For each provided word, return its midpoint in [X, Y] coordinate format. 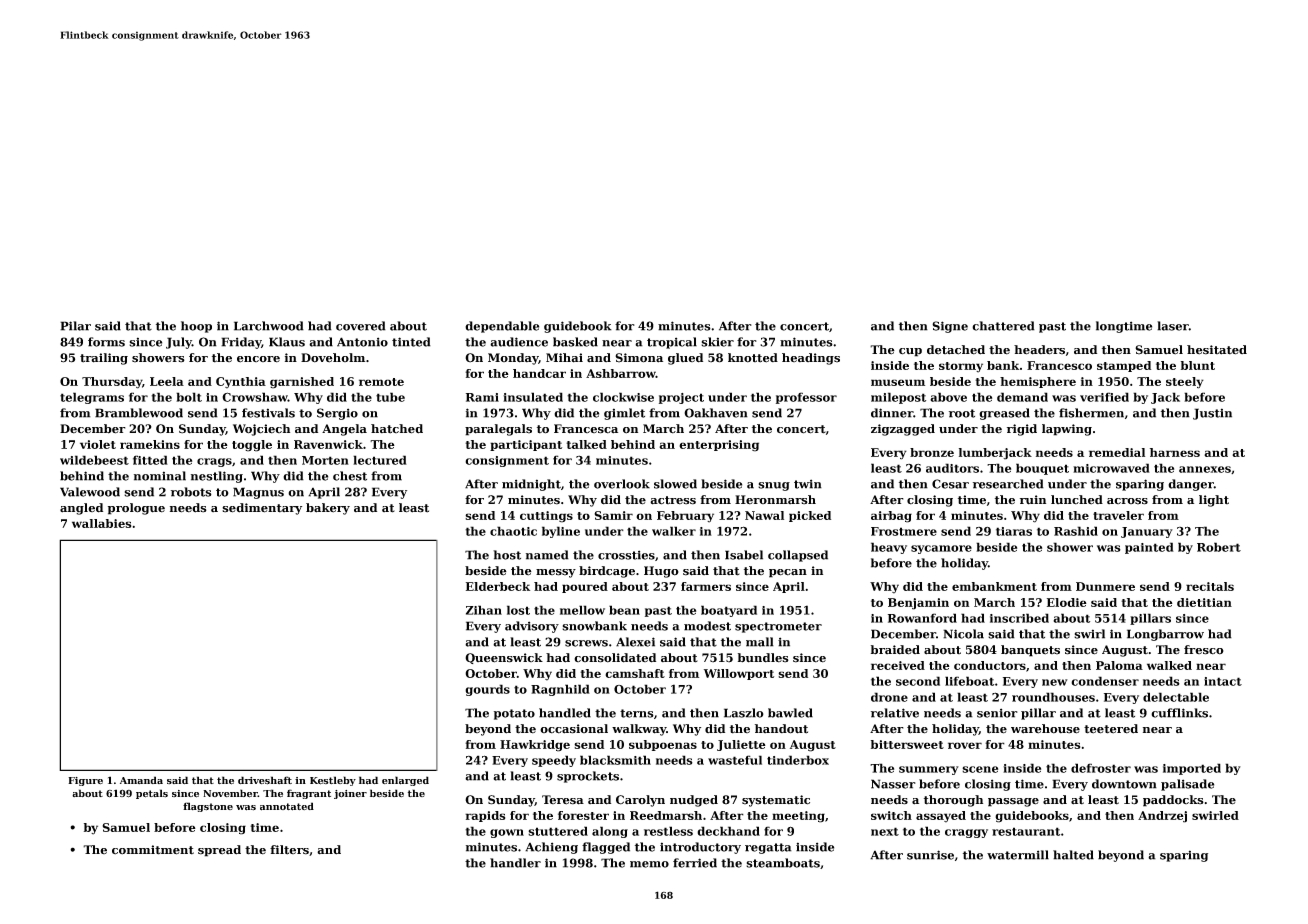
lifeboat [969, 681]
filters [289, 850]
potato [514, 714]
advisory [532, 627]
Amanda [141, 780]
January [1147, 532]
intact [1223, 681]
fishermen [1091, 413]
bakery [328, 509]
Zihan [484, 610]
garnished [302, 383]
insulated [533, 397]
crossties [626, 555]
